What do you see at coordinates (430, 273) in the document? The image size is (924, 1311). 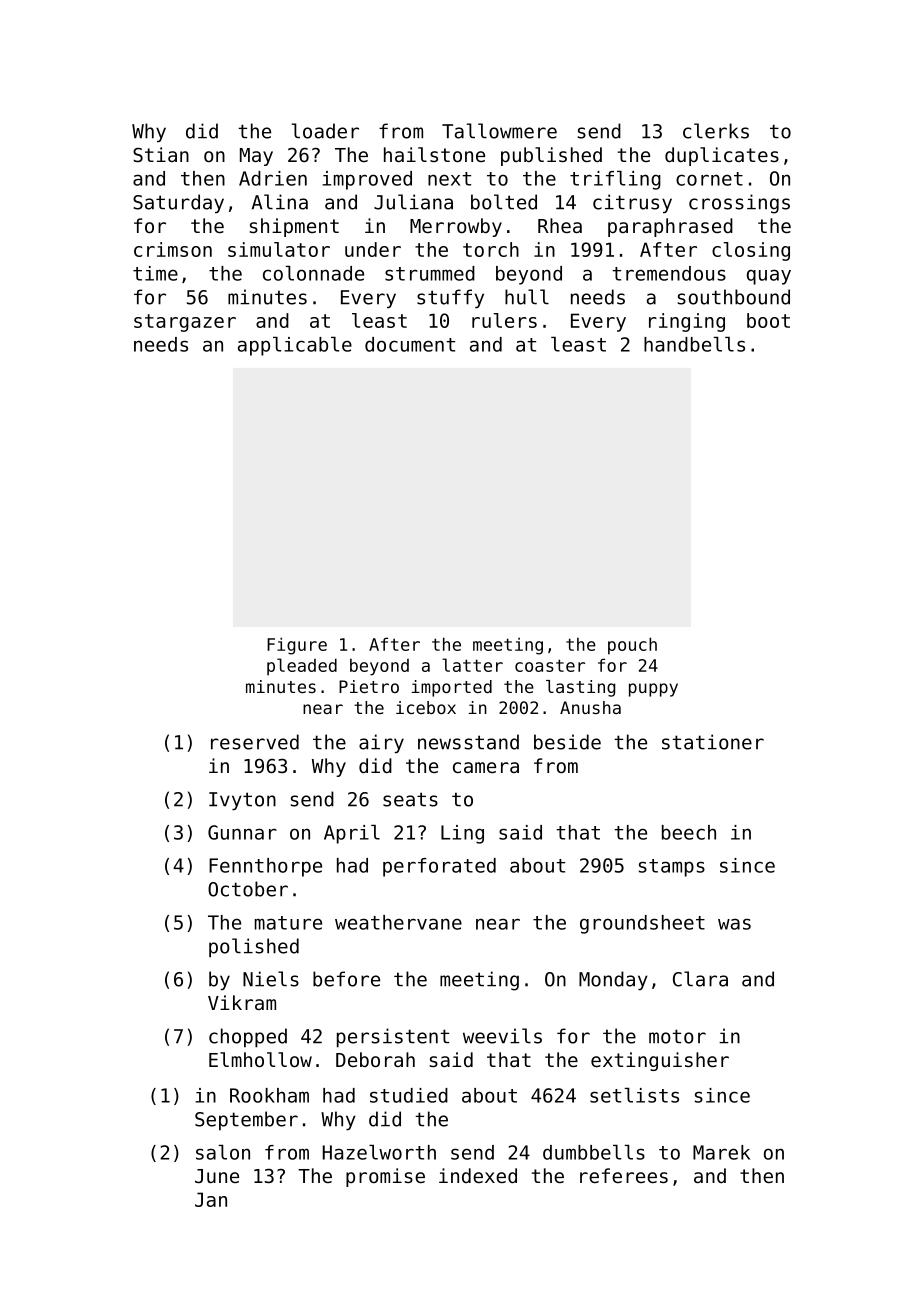 I see `strummed` at bounding box center [430, 273].
